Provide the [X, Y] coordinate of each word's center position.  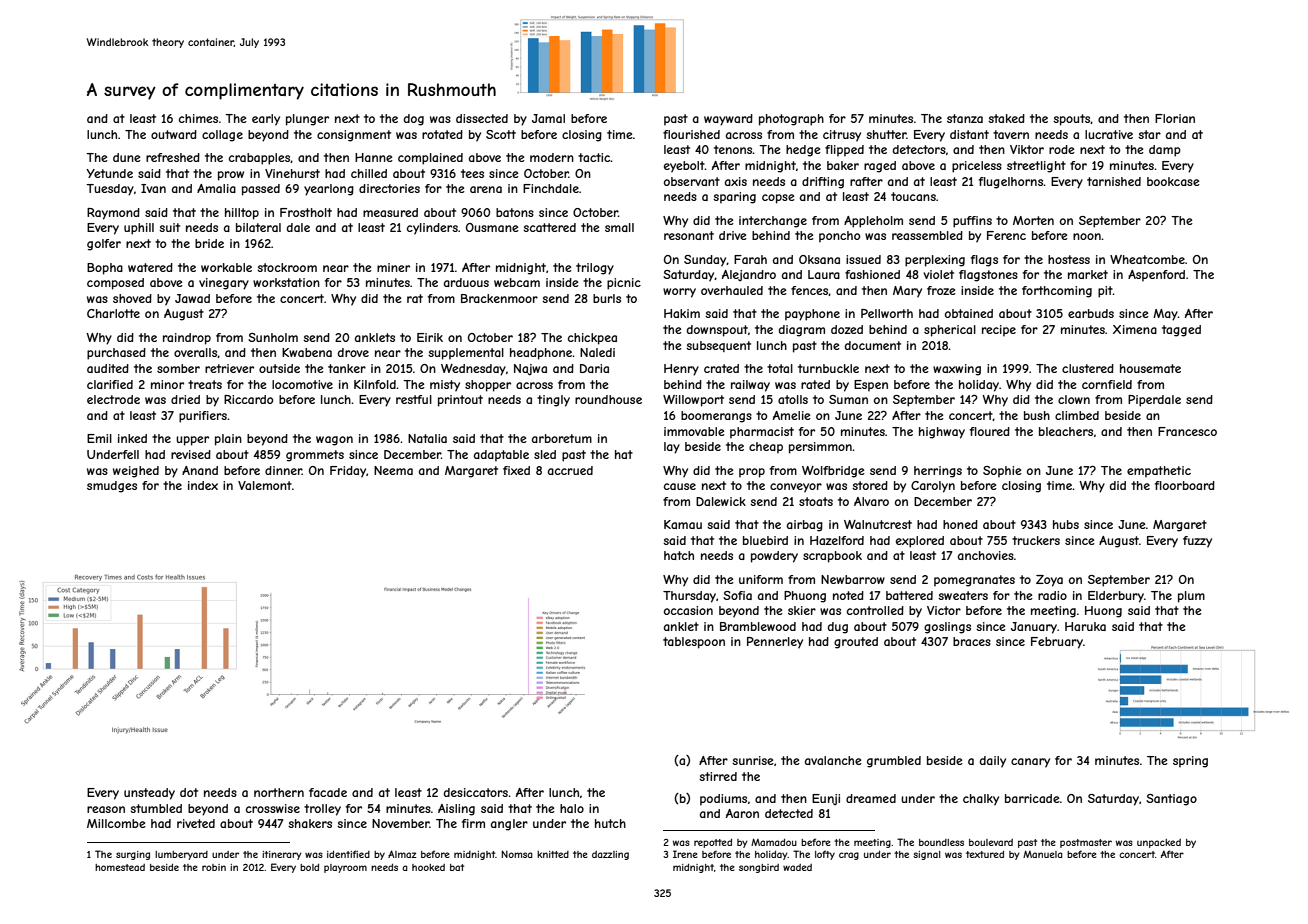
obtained [969, 313]
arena [486, 189]
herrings [938, 472]
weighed [136, 472]
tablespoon [694, 643]
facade [328, 792]
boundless [941, 842]
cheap [766, 448]
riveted [196, 823]
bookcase [1173, 181]
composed [115, 284]
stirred [718, 776]
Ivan [153, 188]
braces [972, 641]
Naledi [597, 352]
